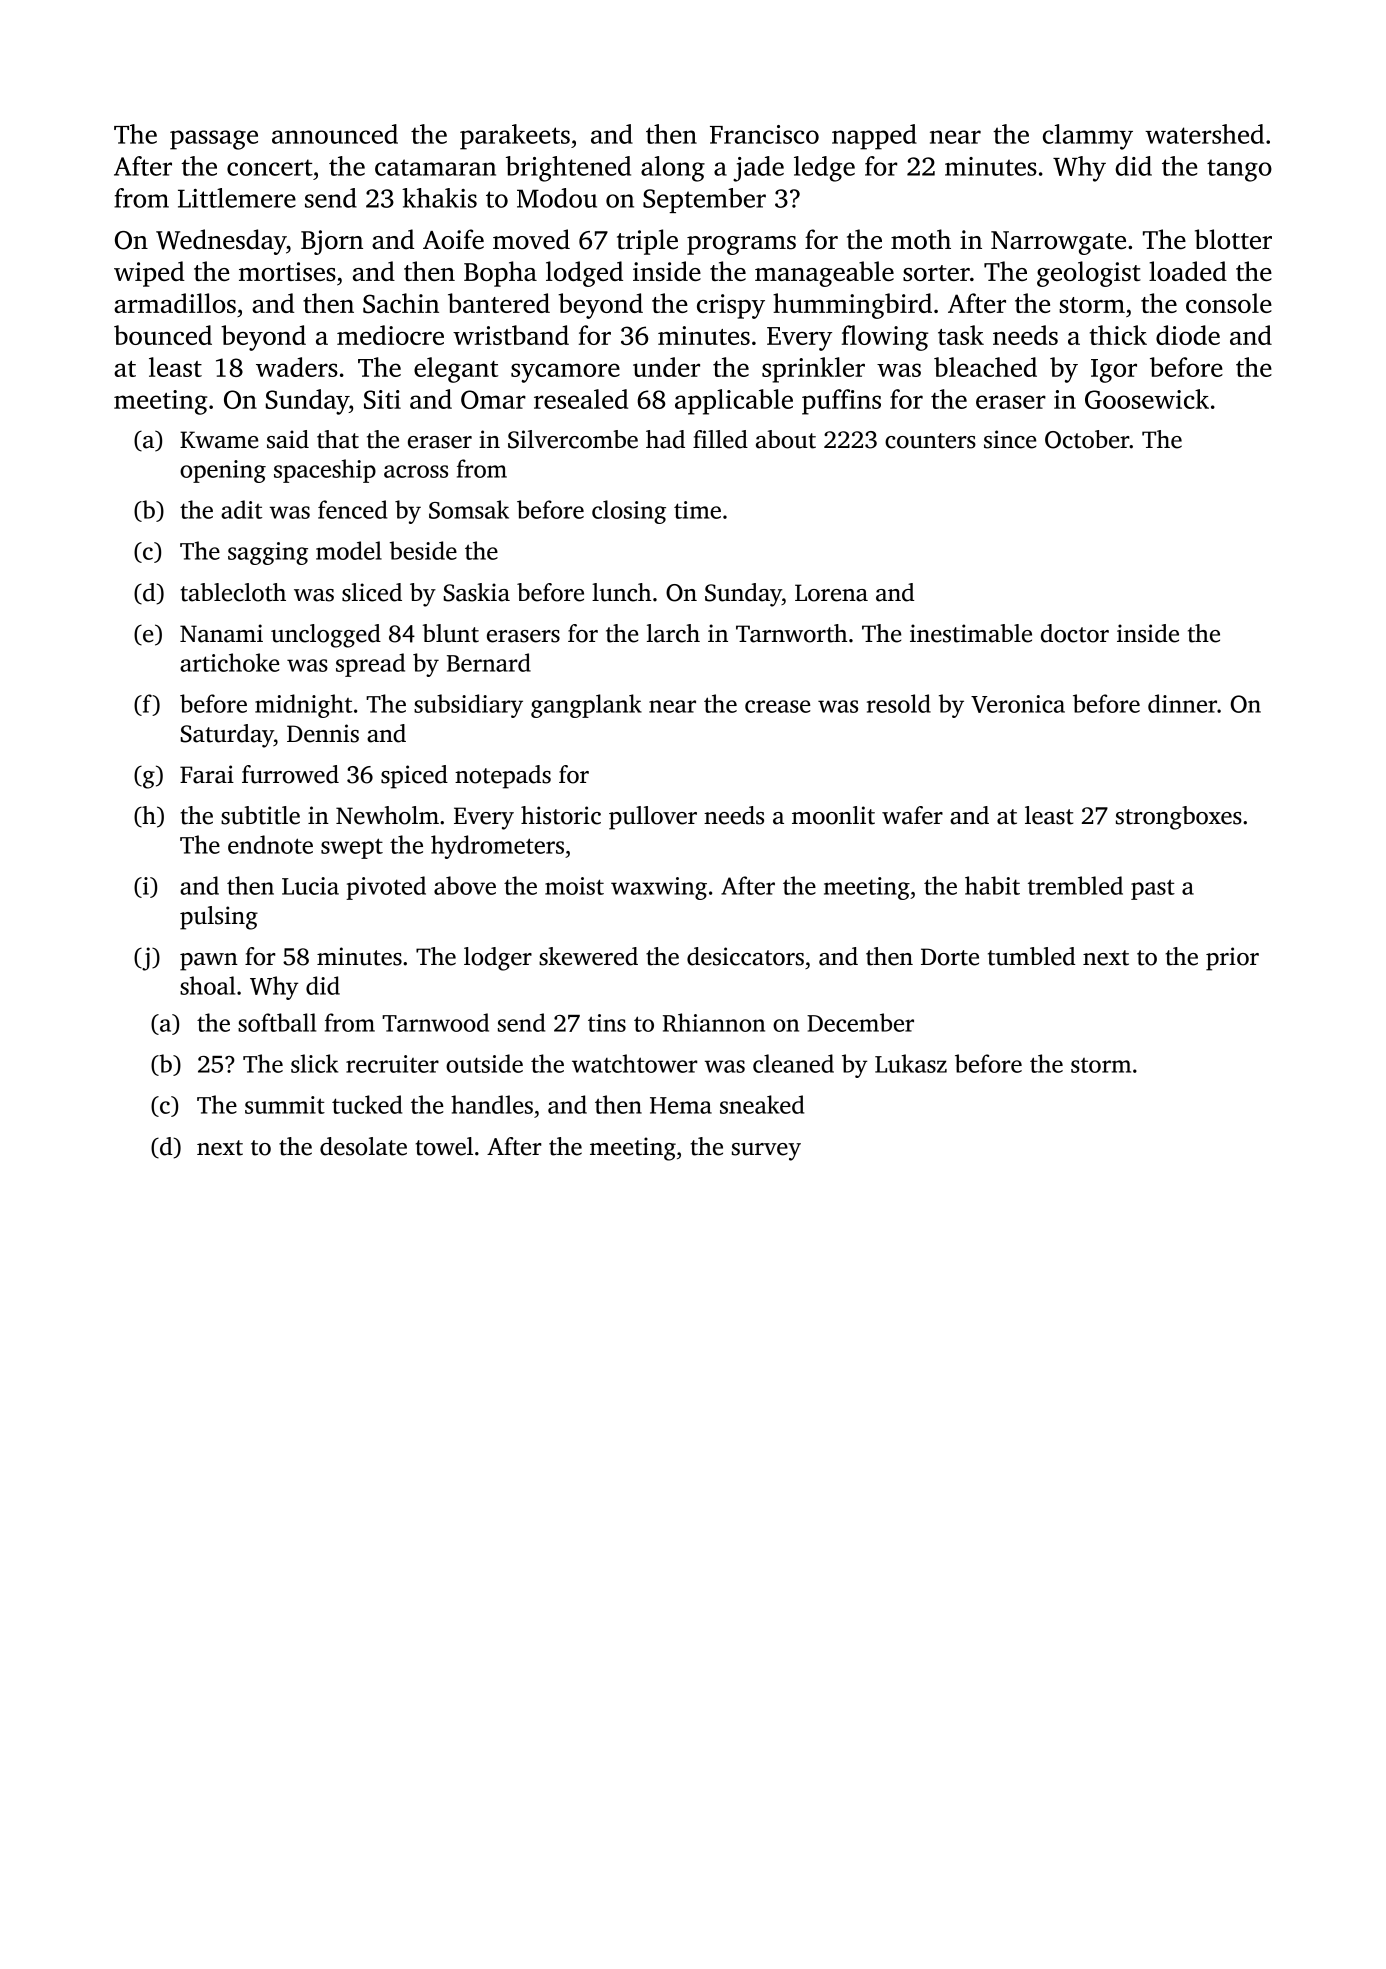 This screenshot has height=1969, width=1386. Describe the element at coordinates (1179, 818) in the screenshot. I see `strongboxes` at that location.
